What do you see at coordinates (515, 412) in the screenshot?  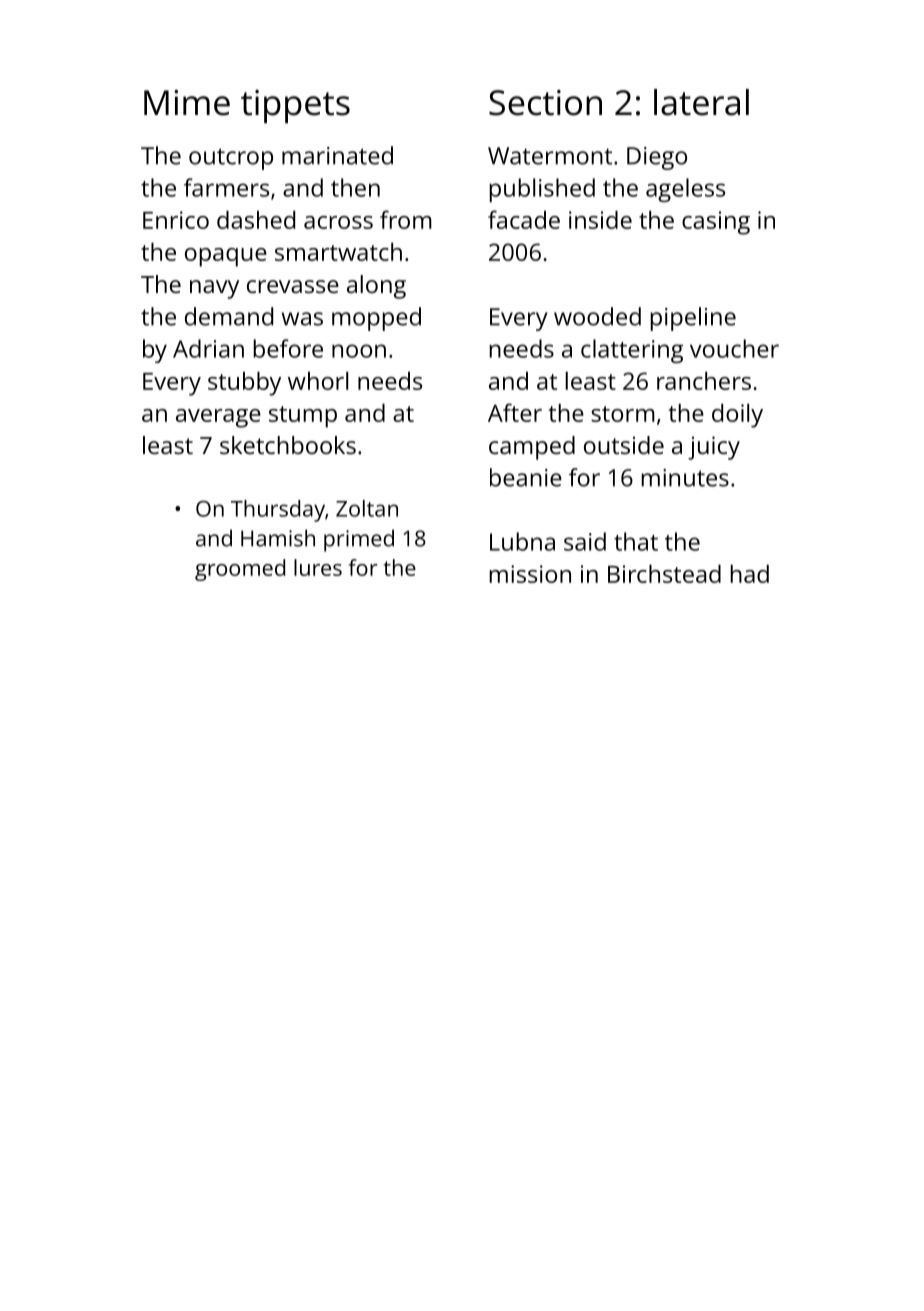 I see `After` at bounding box center [515, 412].
